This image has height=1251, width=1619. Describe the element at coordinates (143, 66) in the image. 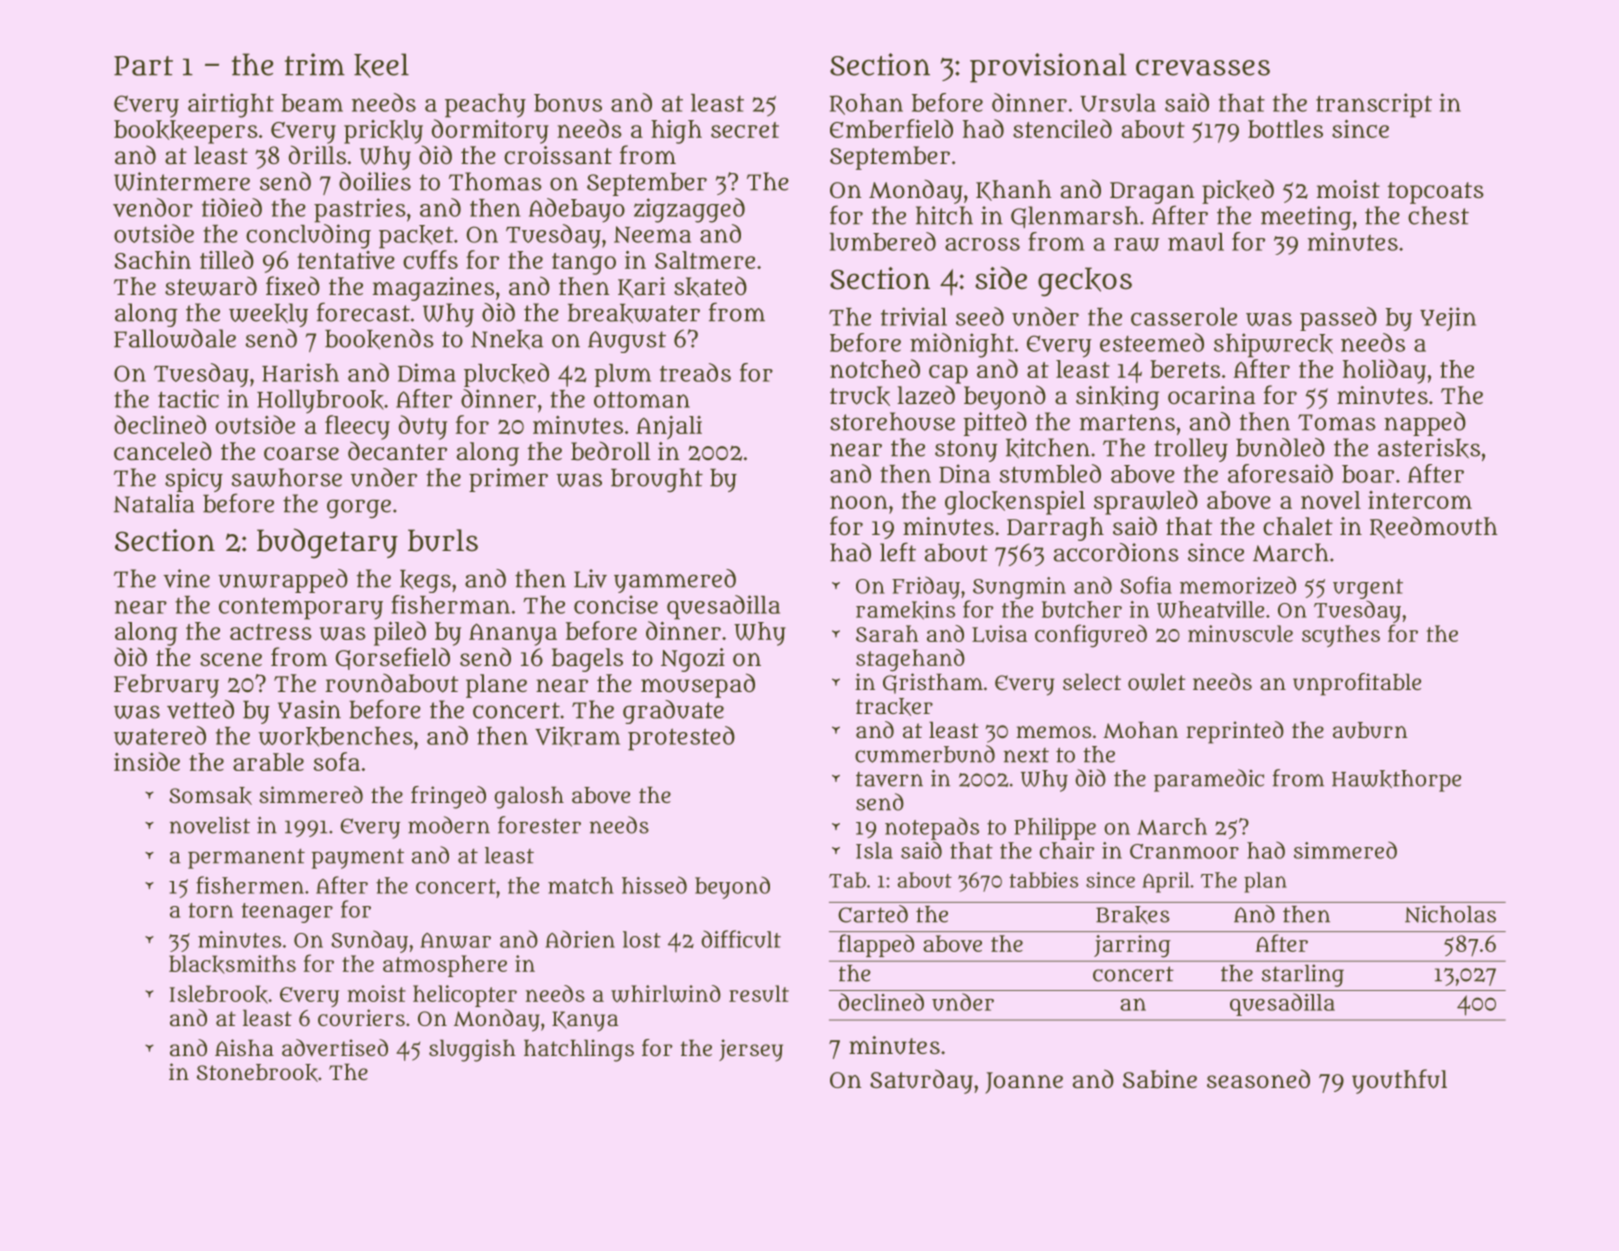

I see `Part` at that location.
